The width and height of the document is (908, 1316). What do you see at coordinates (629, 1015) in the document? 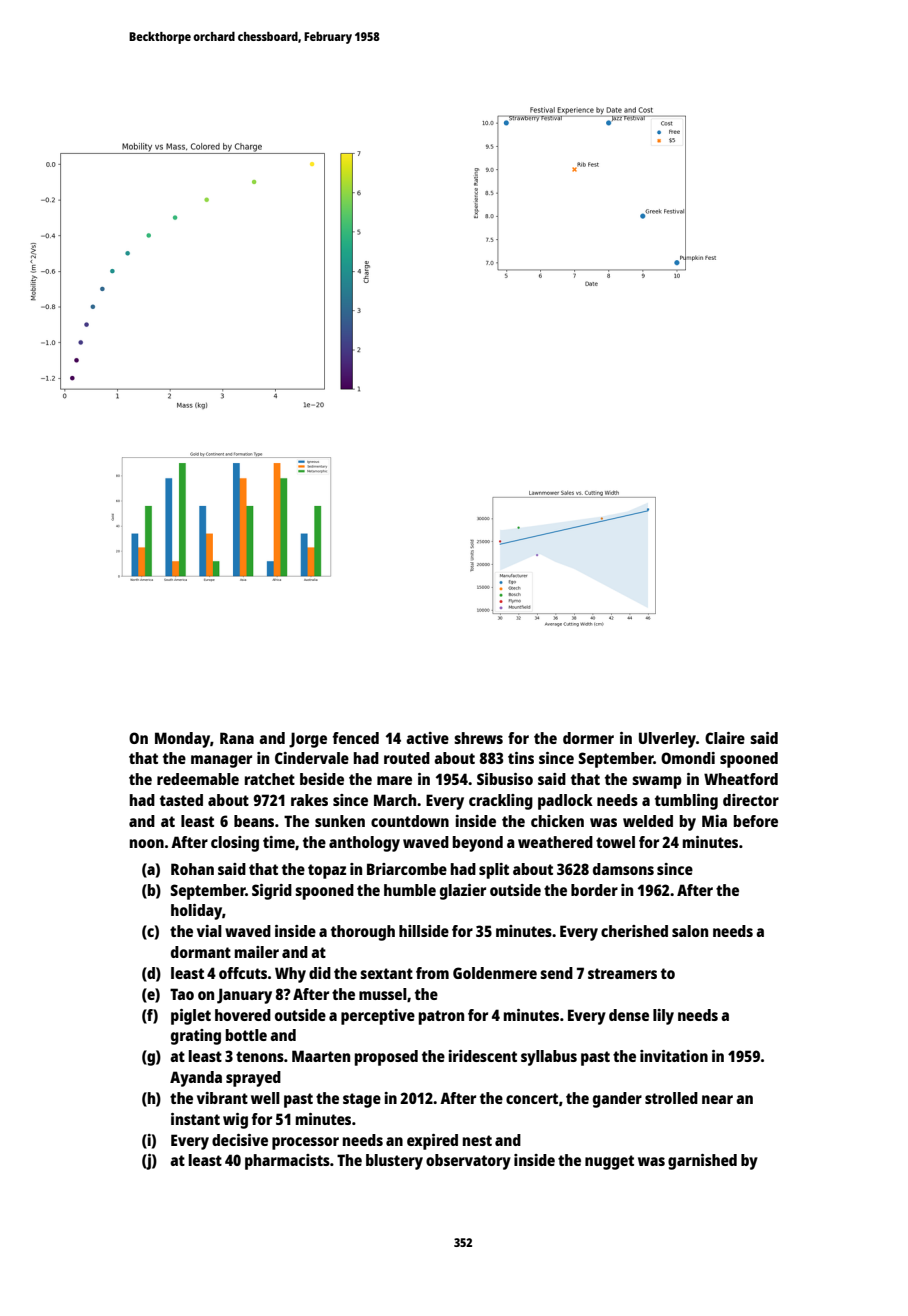
I see `dense` at bounding box center [629, 1015].
